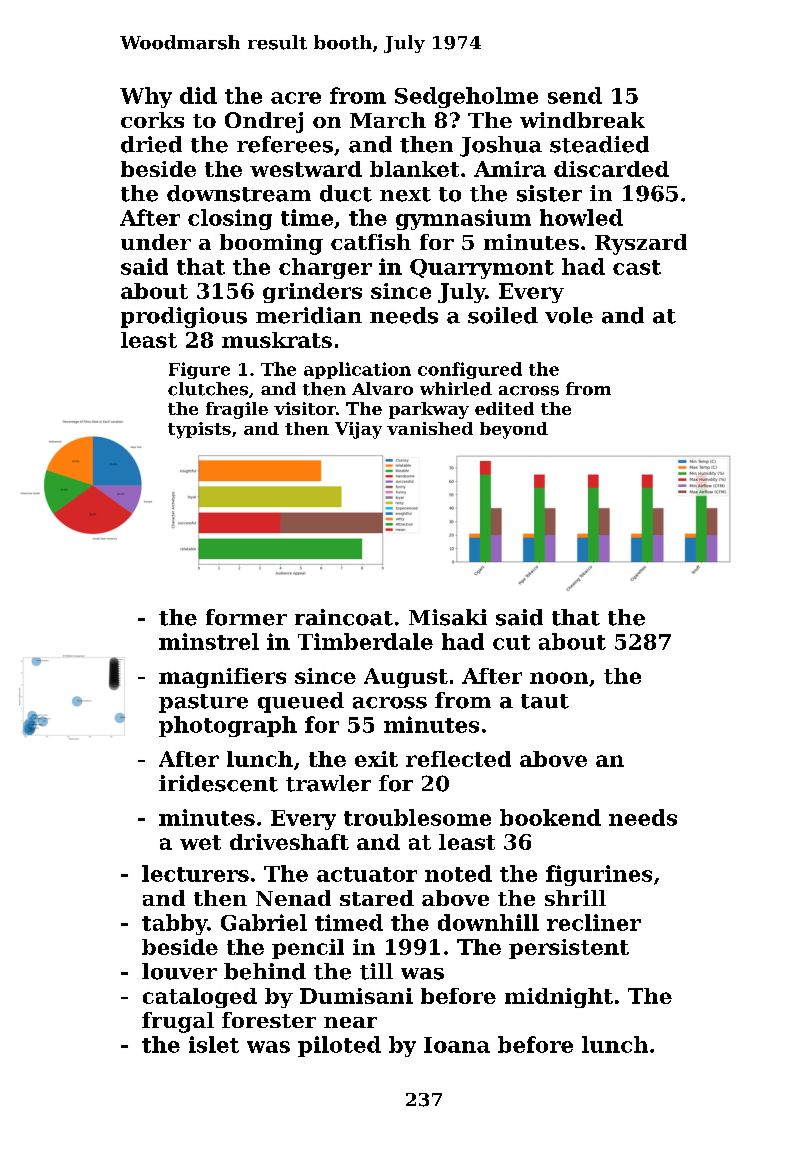 The height and width of the document is (1149, 810). Describe the element at coordinates (575, 95) in the document. I see `send` at that location.
